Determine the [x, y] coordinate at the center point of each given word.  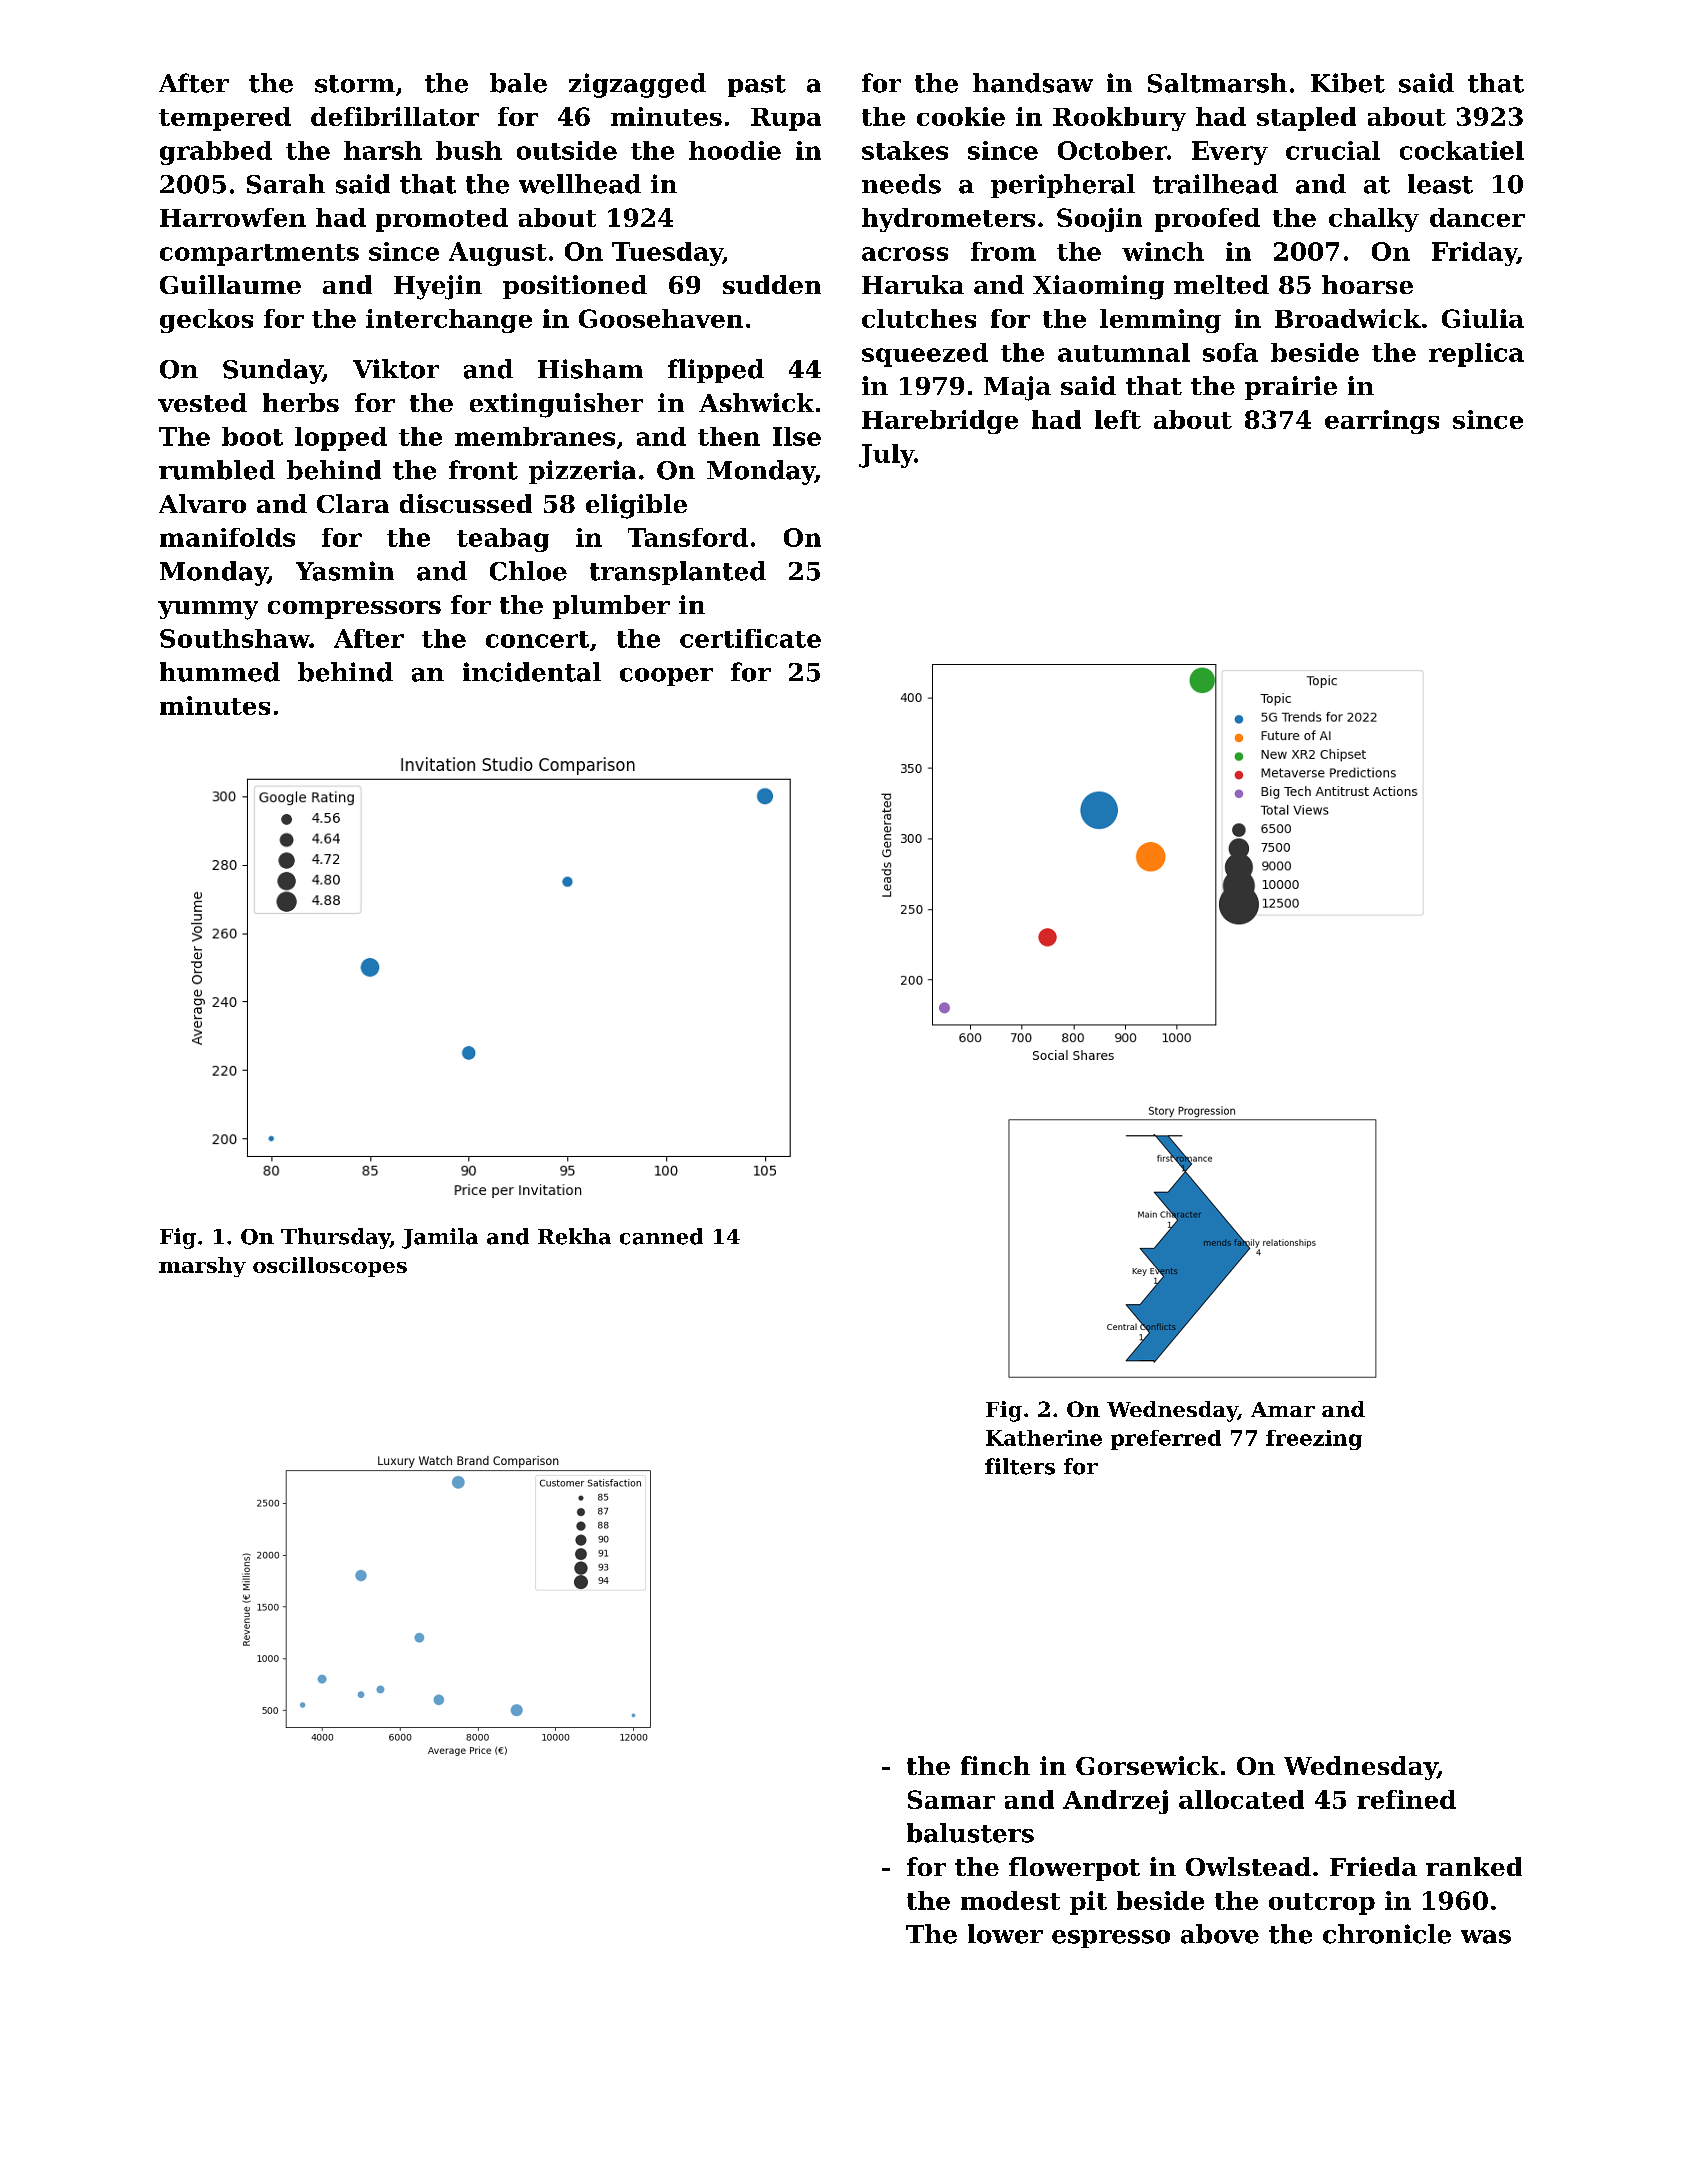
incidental [532, 672]
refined [1406, 1799]
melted [1221, 284]
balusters [970, 1833]
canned [661, 1236]
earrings [1382, 422]
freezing [1314, 1440]
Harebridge [940, 422]
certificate [750, 638]
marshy [202, 1267]
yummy [208, 610]
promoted [442, 220]
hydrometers [948, 220]
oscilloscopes [330, 1267]
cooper [666, 677]
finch [995, 1765]
